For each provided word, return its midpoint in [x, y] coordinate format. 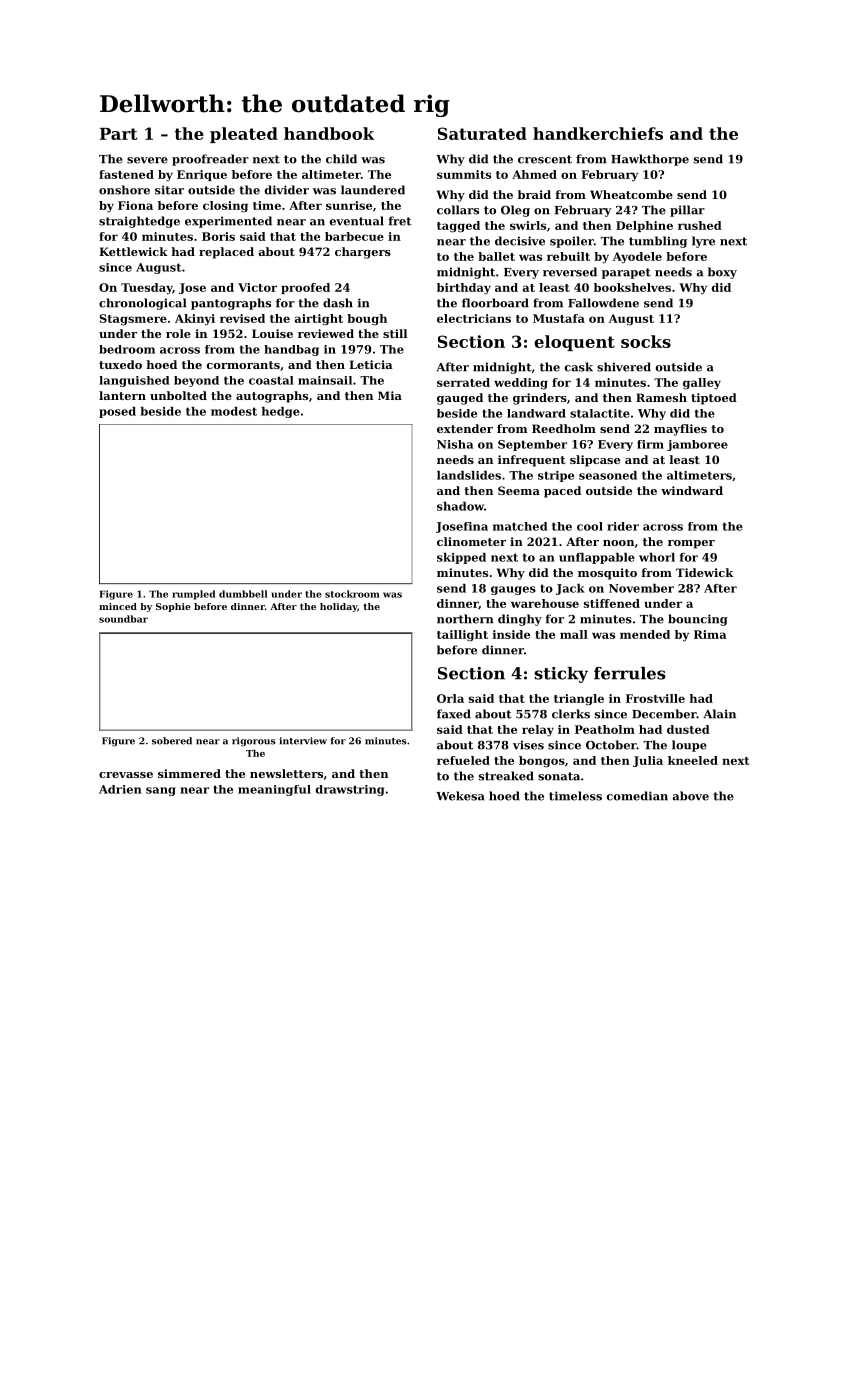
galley [702, 384]
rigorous [254, 742]
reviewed [326, 333]
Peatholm [605, 729]
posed [117, 412]
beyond [196, 381]
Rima [710, 634]
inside [511, 634]
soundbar [123, 619]
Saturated [482, 133]
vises [528, 745]
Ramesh [661, 397]
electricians [474, 318]
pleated [244, 135]
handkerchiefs [598, 133]
